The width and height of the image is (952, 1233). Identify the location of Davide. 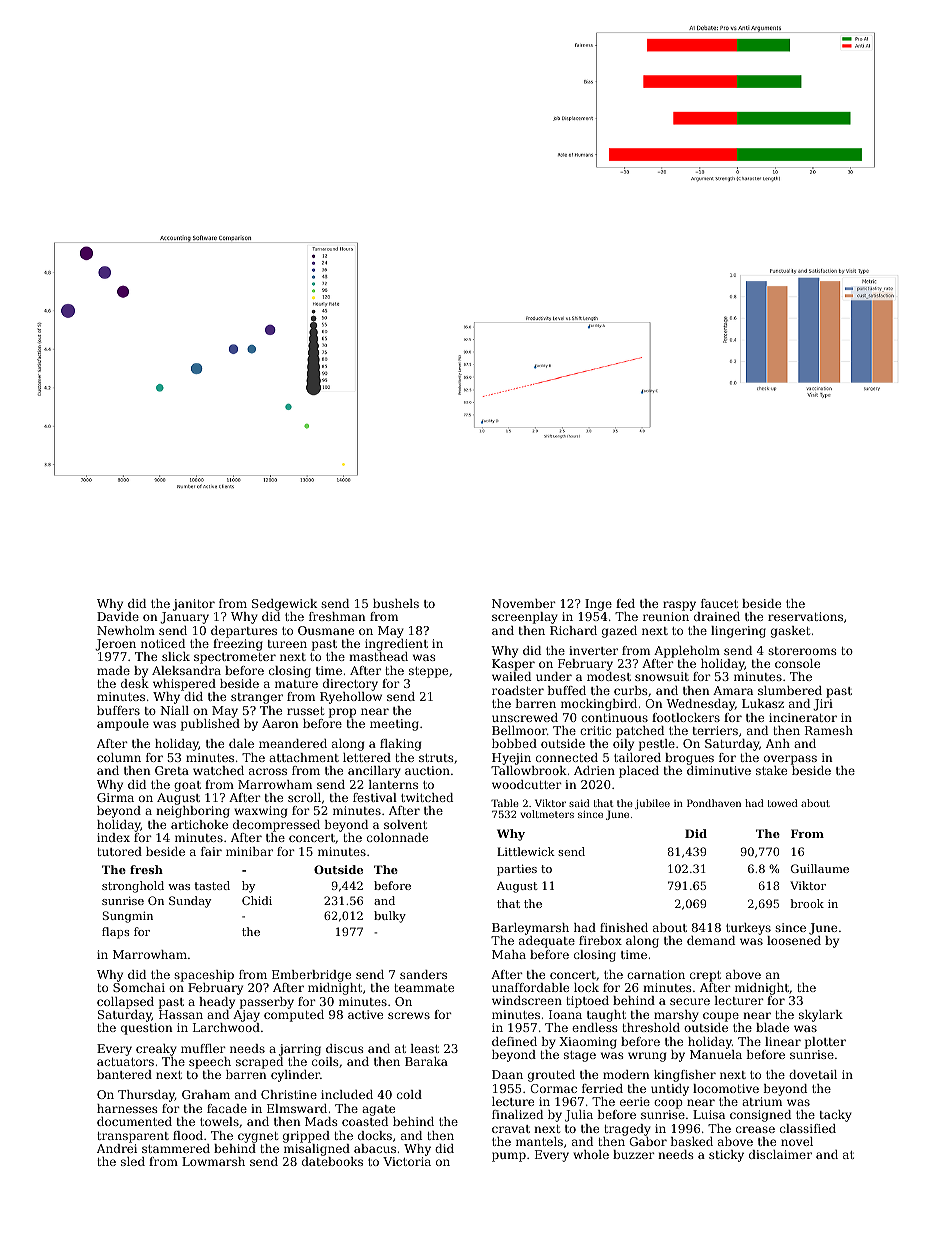
(118, 616).
